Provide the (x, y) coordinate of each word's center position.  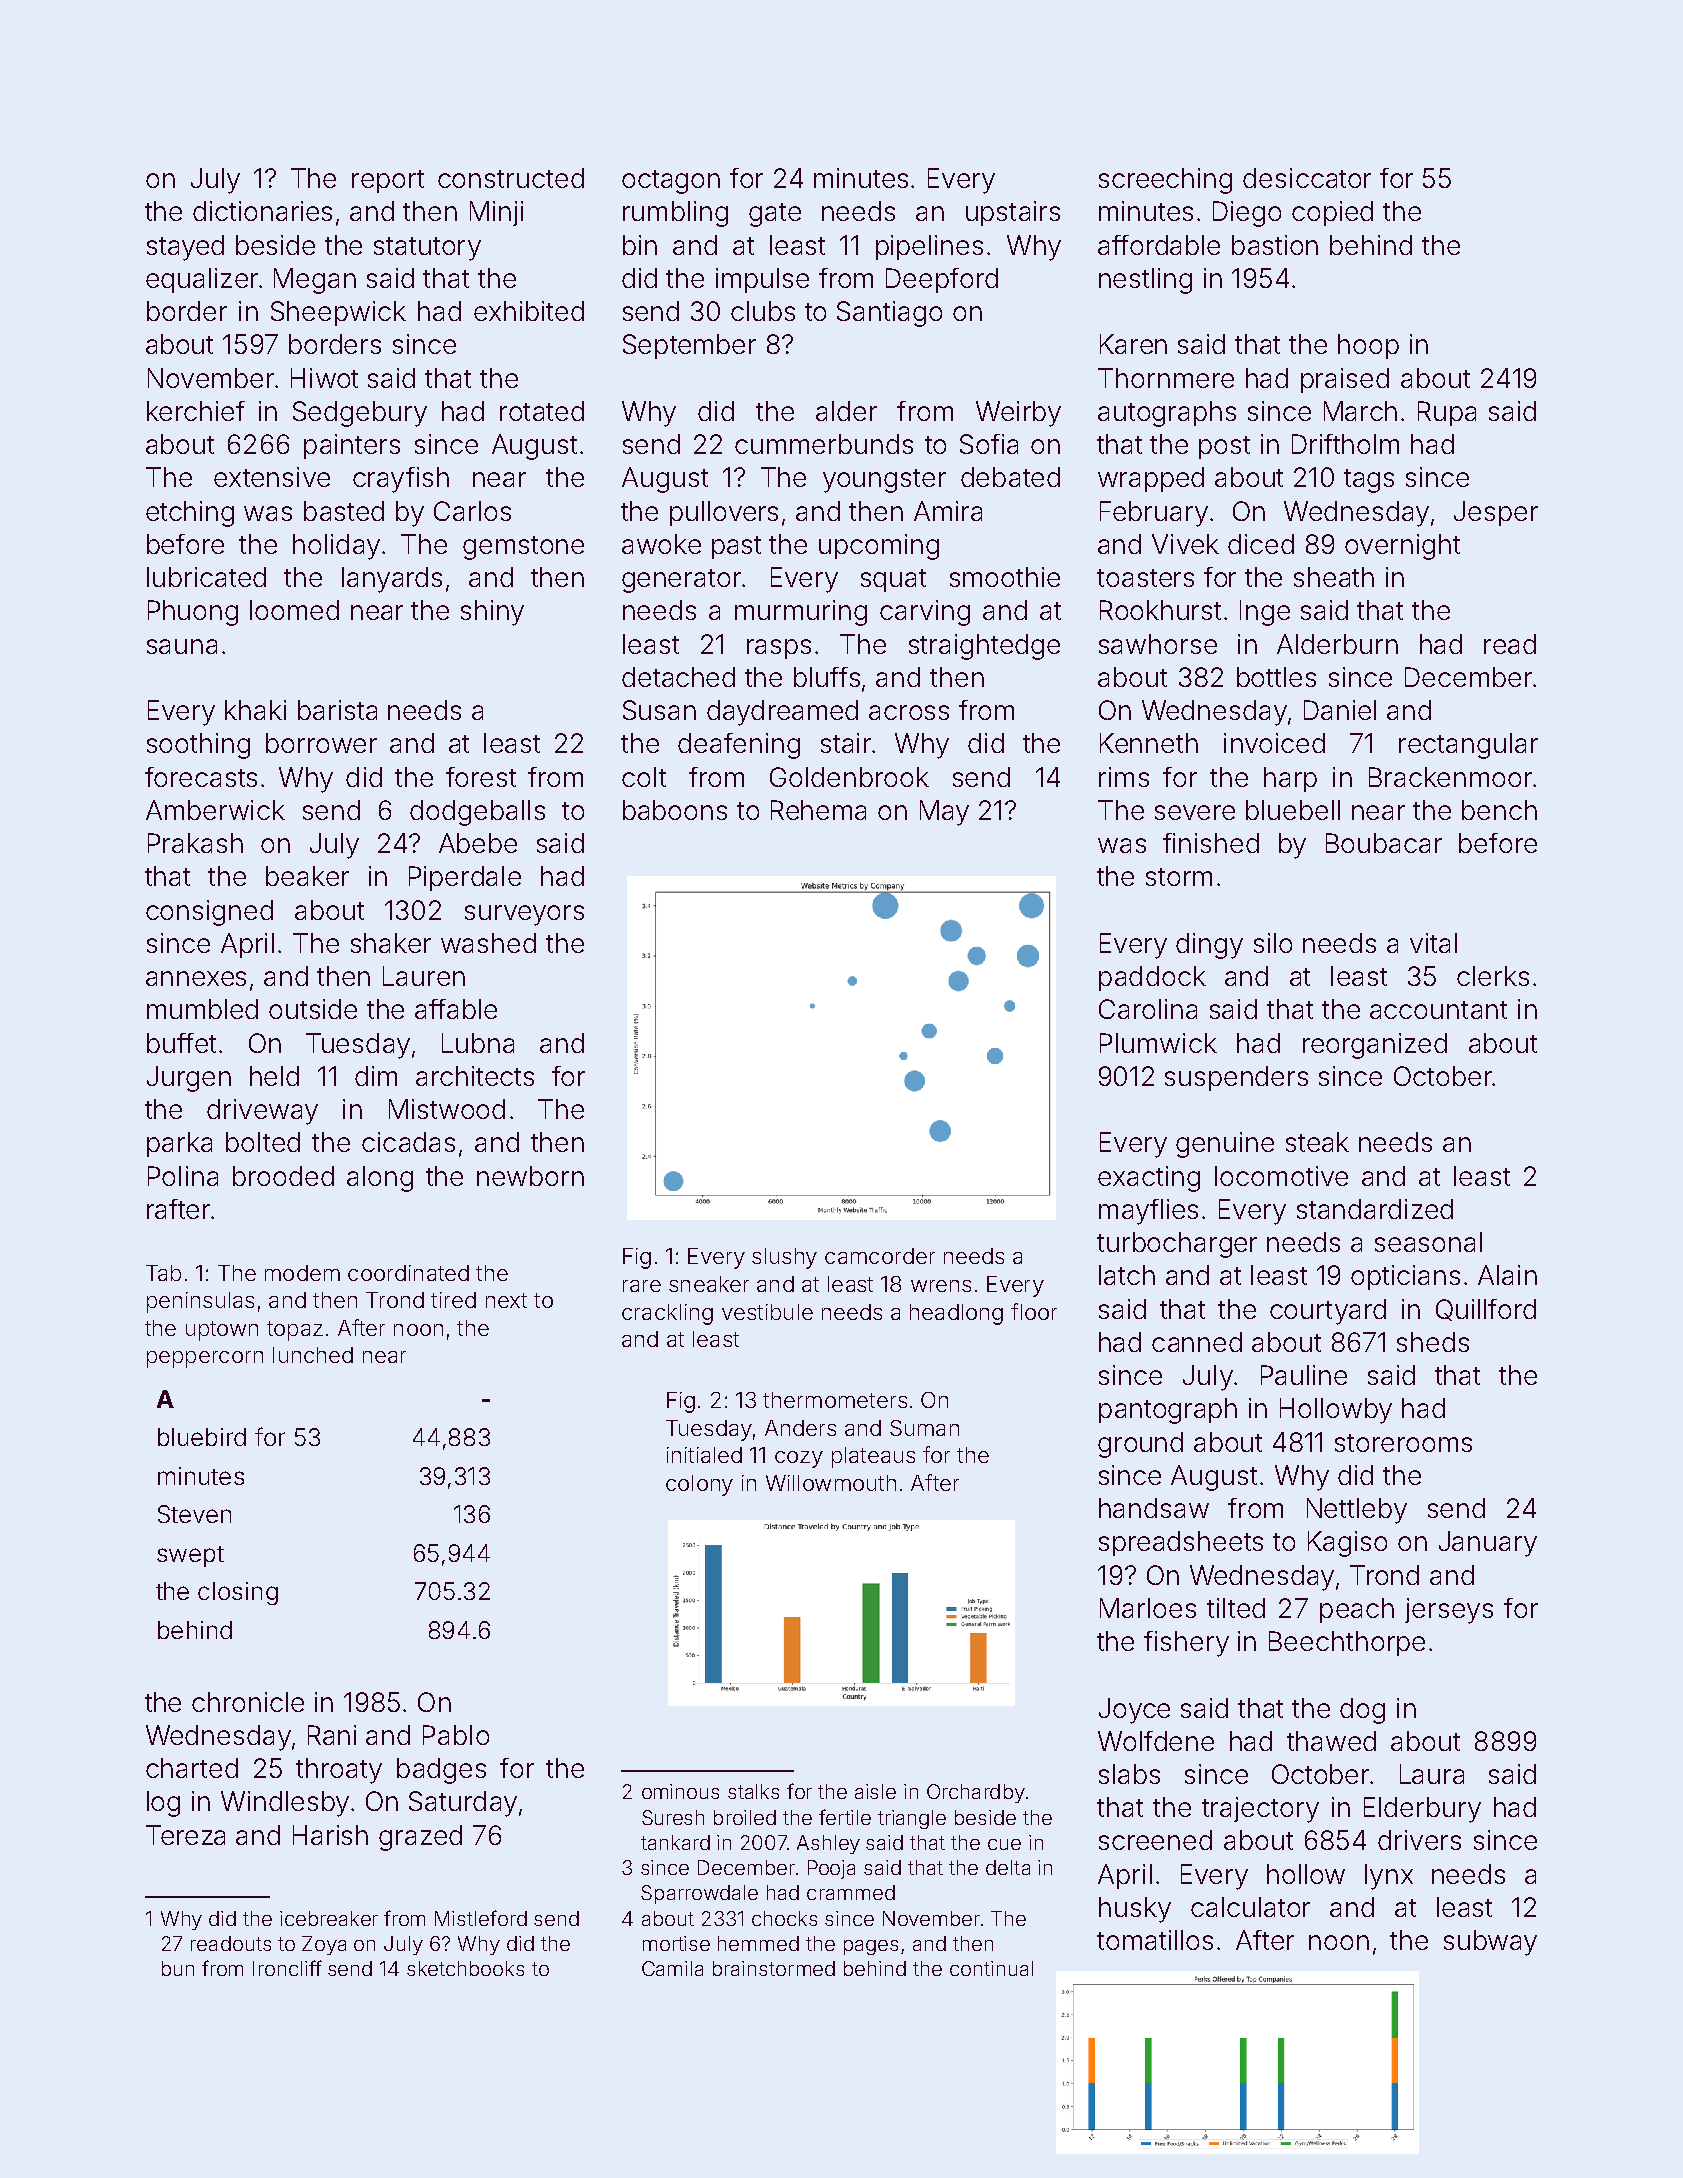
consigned (209, 913)
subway (1490, 1943)
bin (640, 245)
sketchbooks (465, 1968)
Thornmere (1166, 378)
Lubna (478, 1043)
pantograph (1168, 1411)
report (388, 181)
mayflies (1148, 1212)
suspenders (1236, 1078)
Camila (672, 1968)
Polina (183, 1176)
